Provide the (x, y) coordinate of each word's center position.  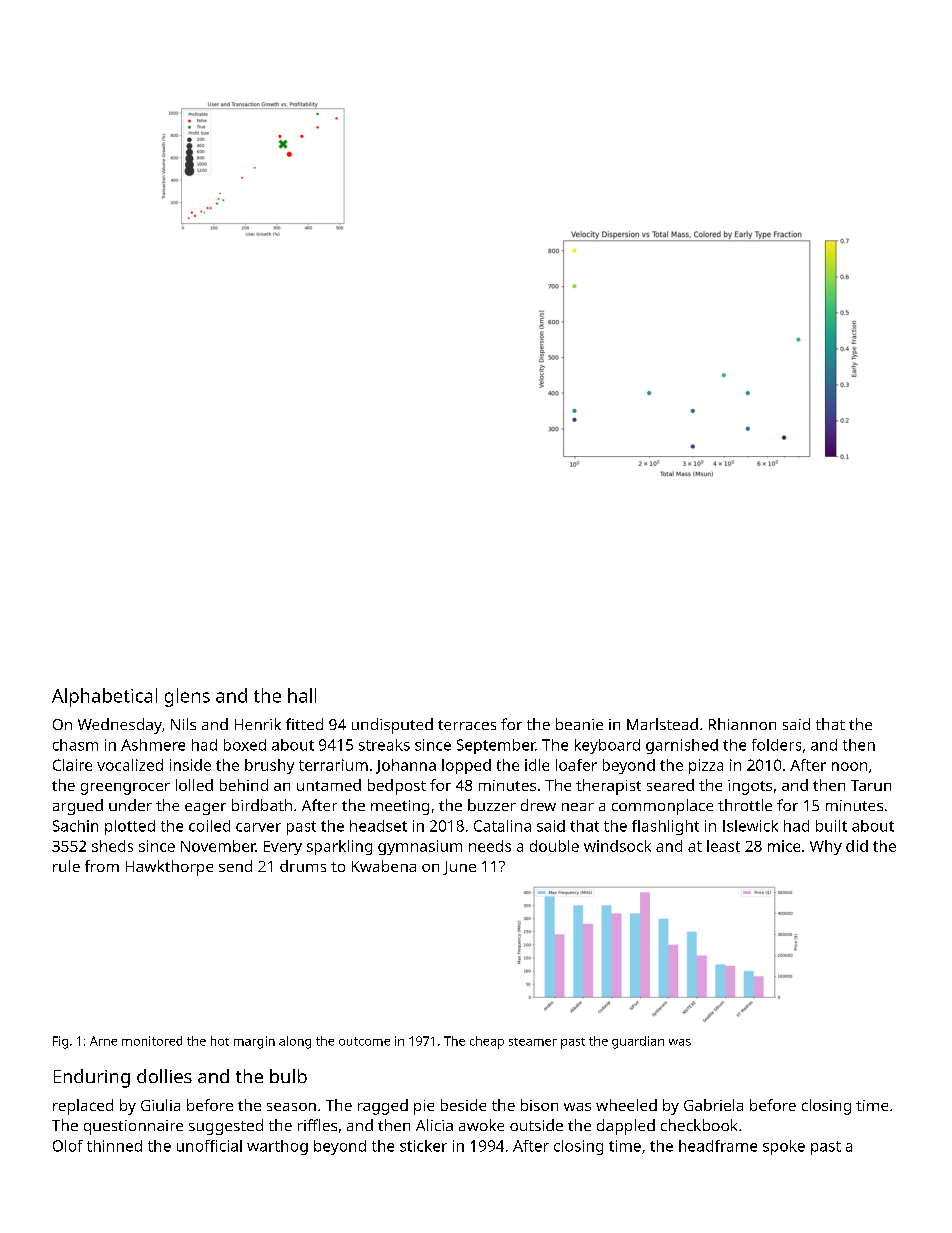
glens (187, 697)
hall (302, 695)
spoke (784, 1147)
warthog (277, 1147)
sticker (423, 1146)
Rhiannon (742, 724)
